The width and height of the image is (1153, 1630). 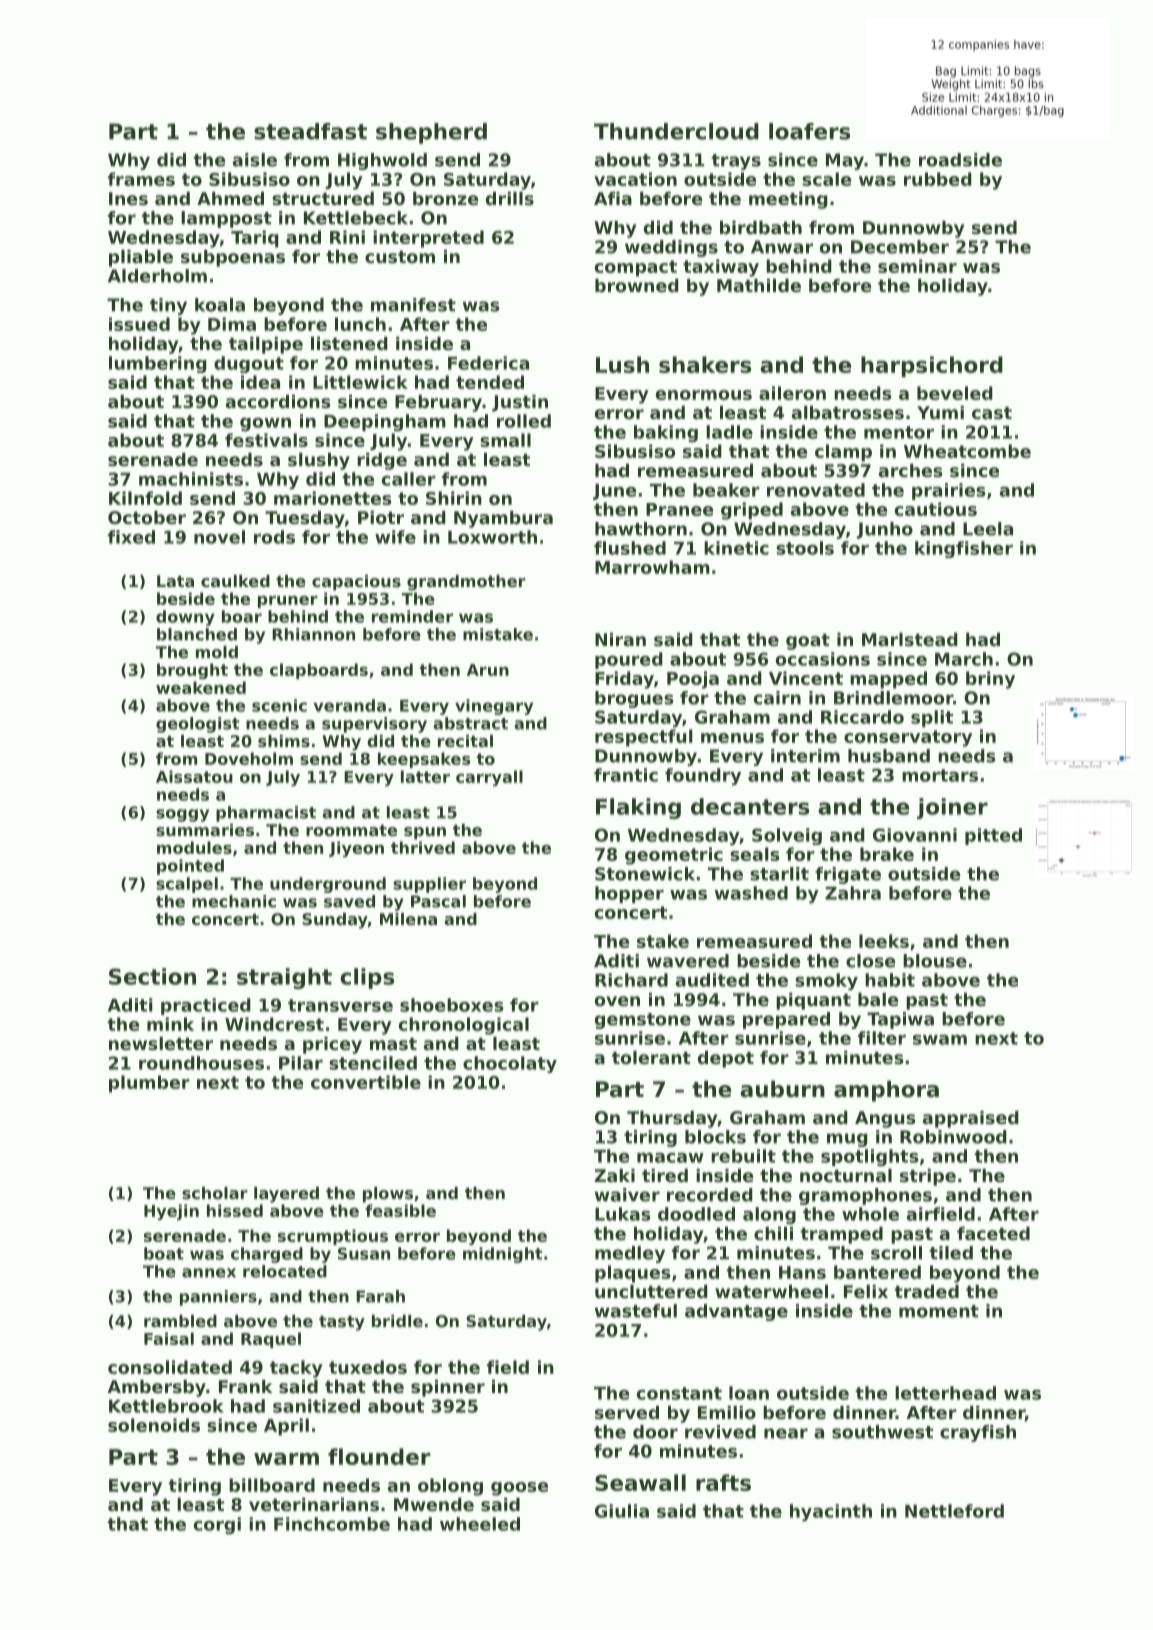 What do you see at coordinates (332, 498) in the image?
I see `marionettes` at bounding box center [332, 498].
